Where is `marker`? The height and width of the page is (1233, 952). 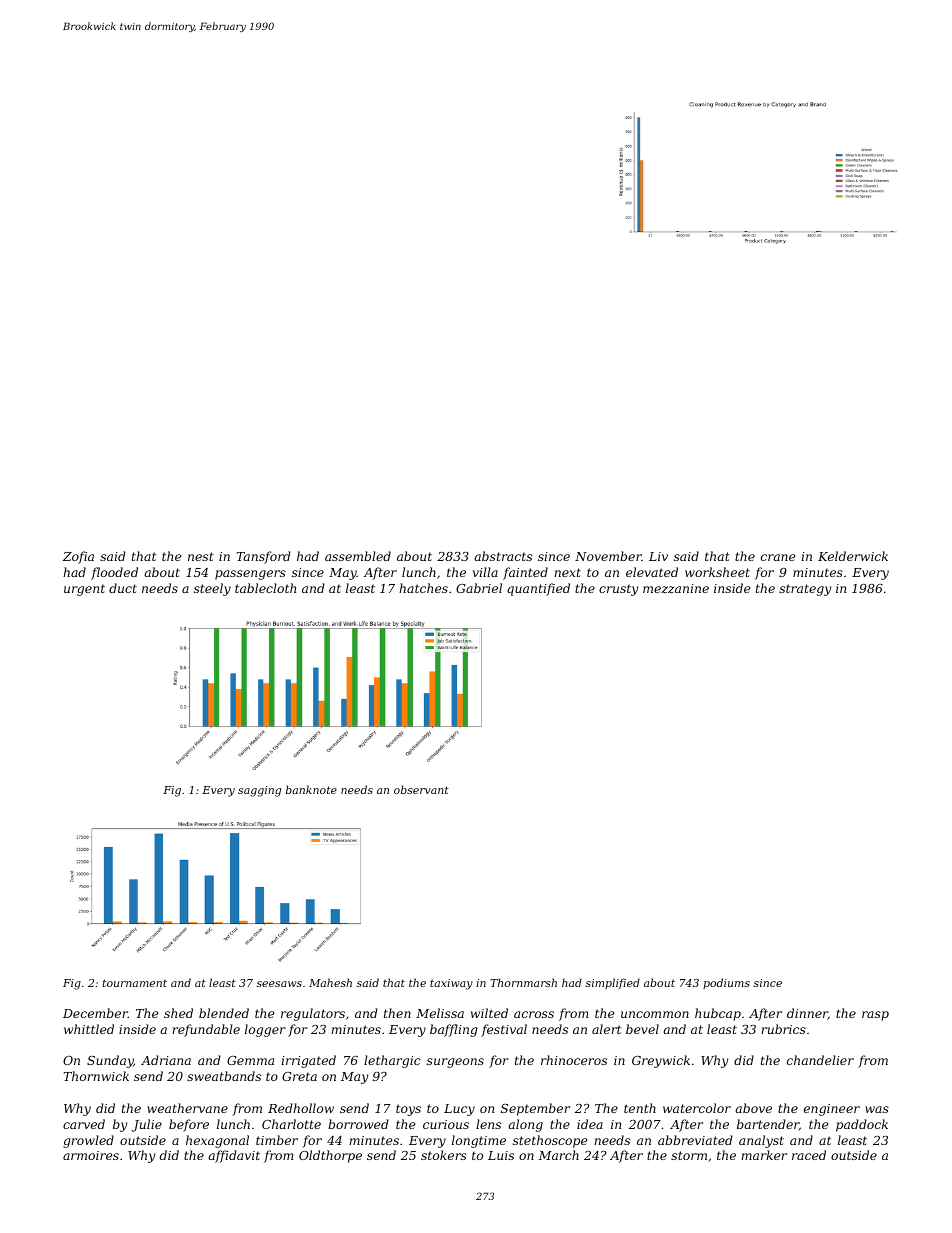
marker is located at coordinates (764, 1155).
